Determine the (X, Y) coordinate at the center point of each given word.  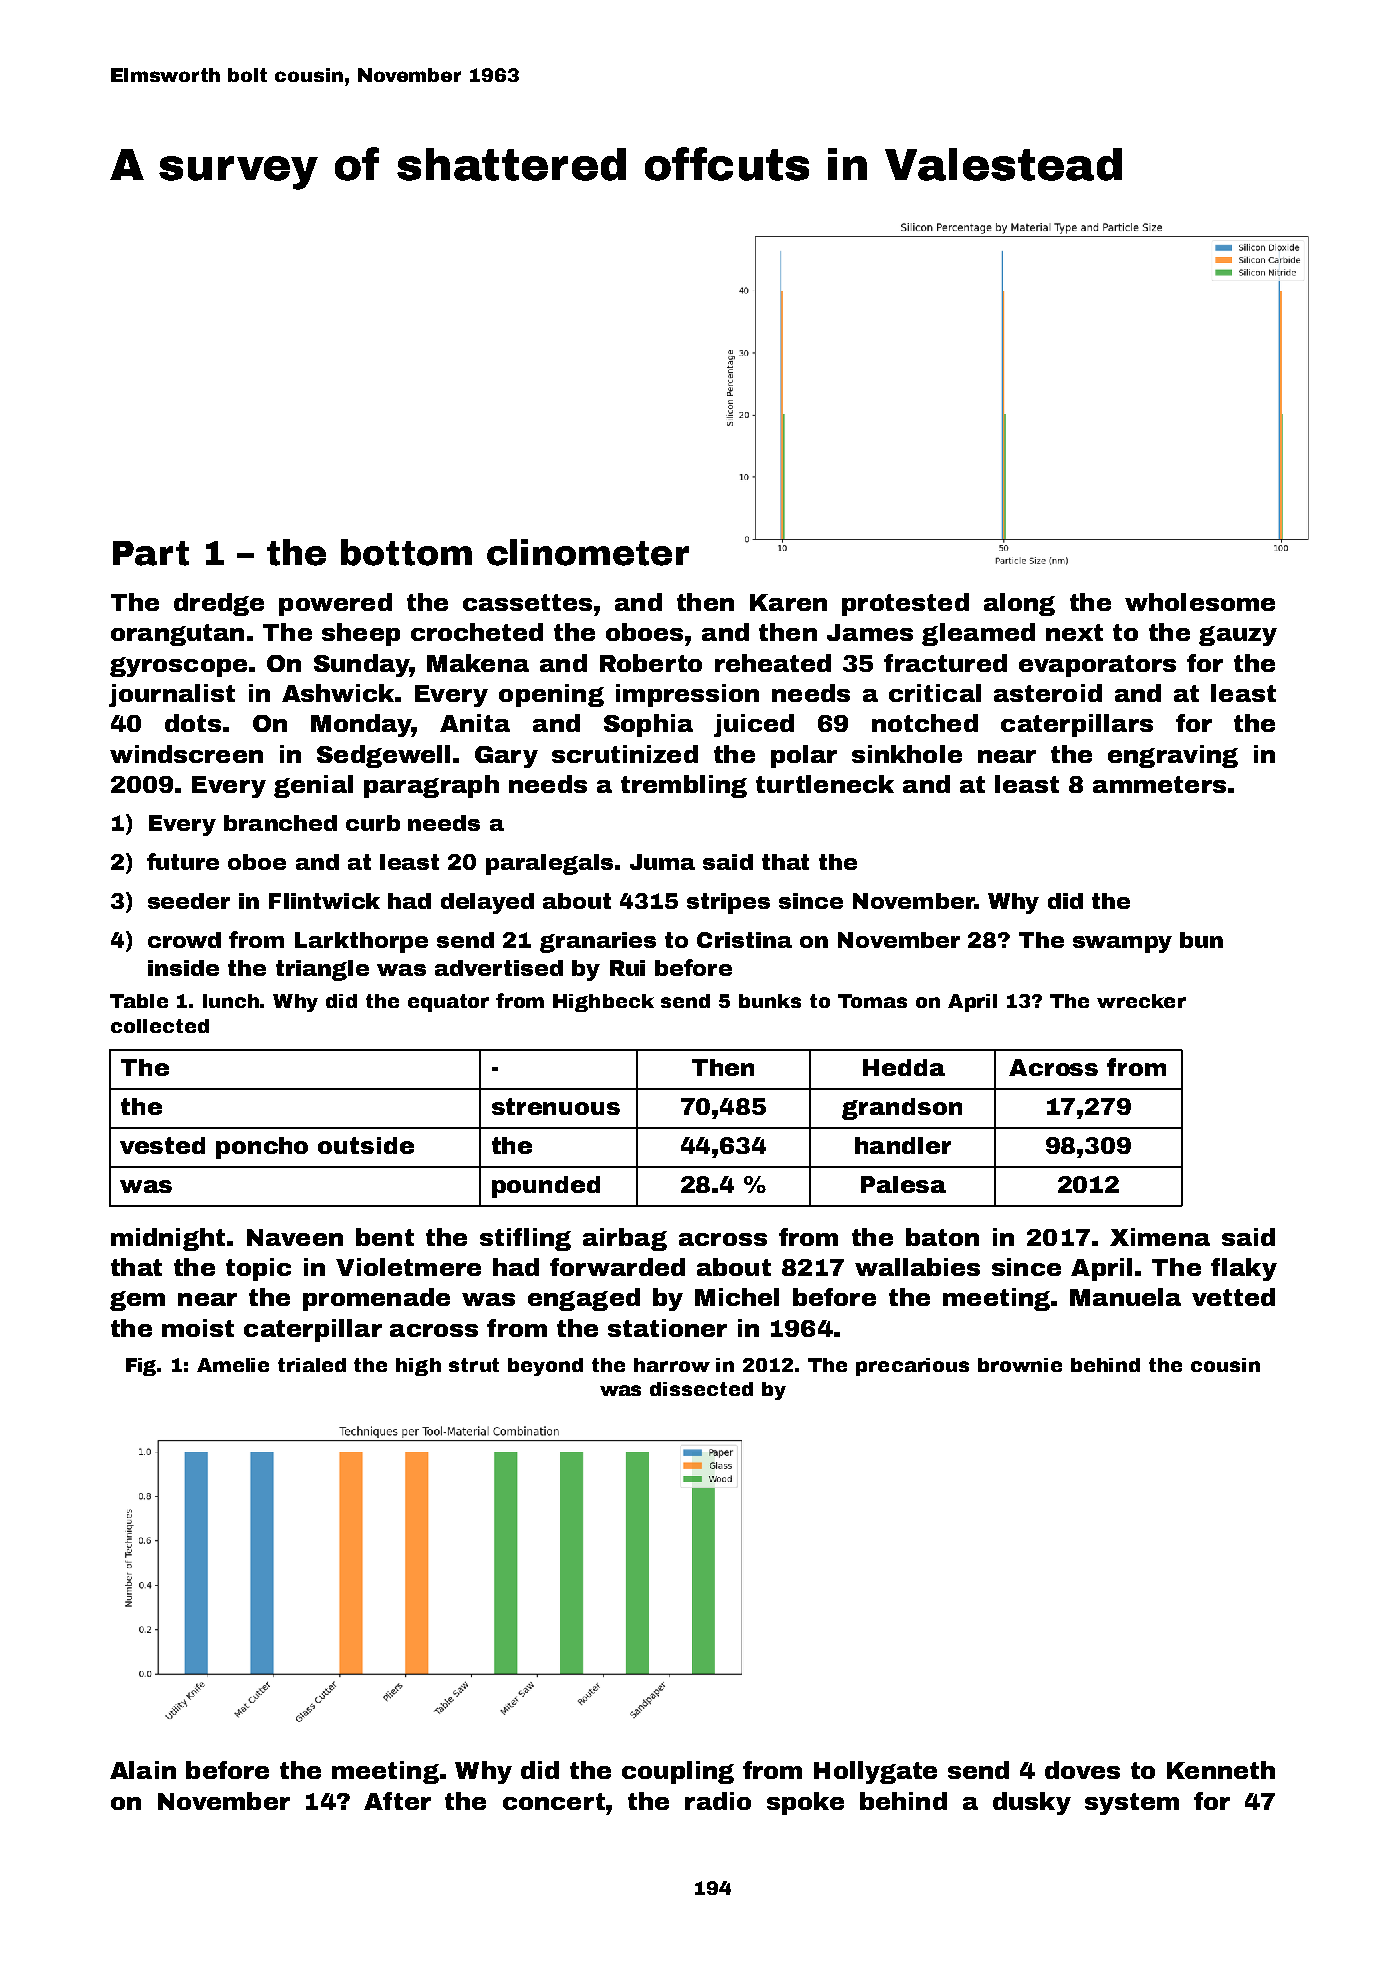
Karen (788, 602)
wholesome (1200, 602)
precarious (912, 1367)
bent (385, 1237)
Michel (737, 1297)
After (397, 1801)
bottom (406, 552)
